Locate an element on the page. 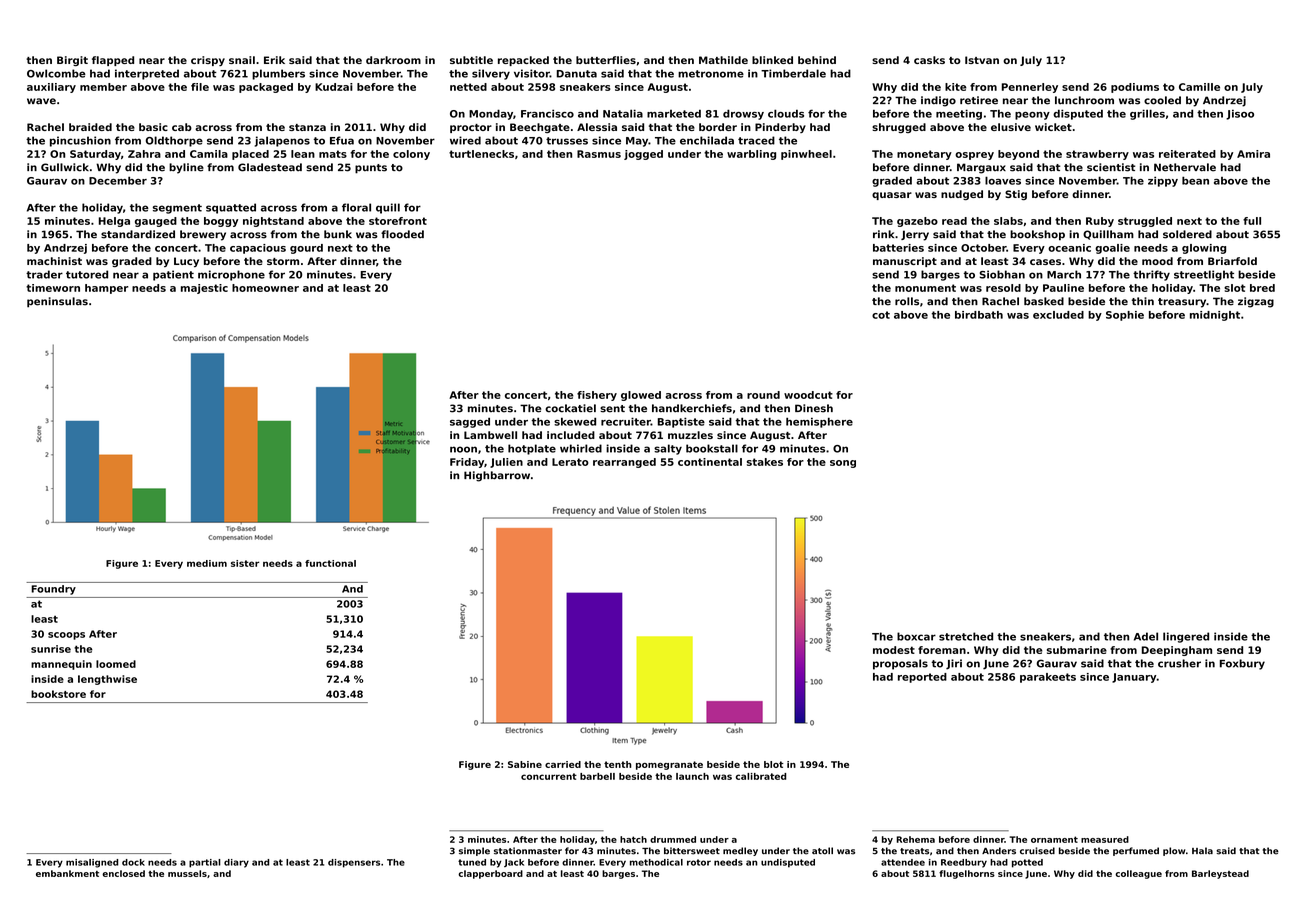 This image has height=924, width=1308. auxiliary is located at coordinates (51, 88).
